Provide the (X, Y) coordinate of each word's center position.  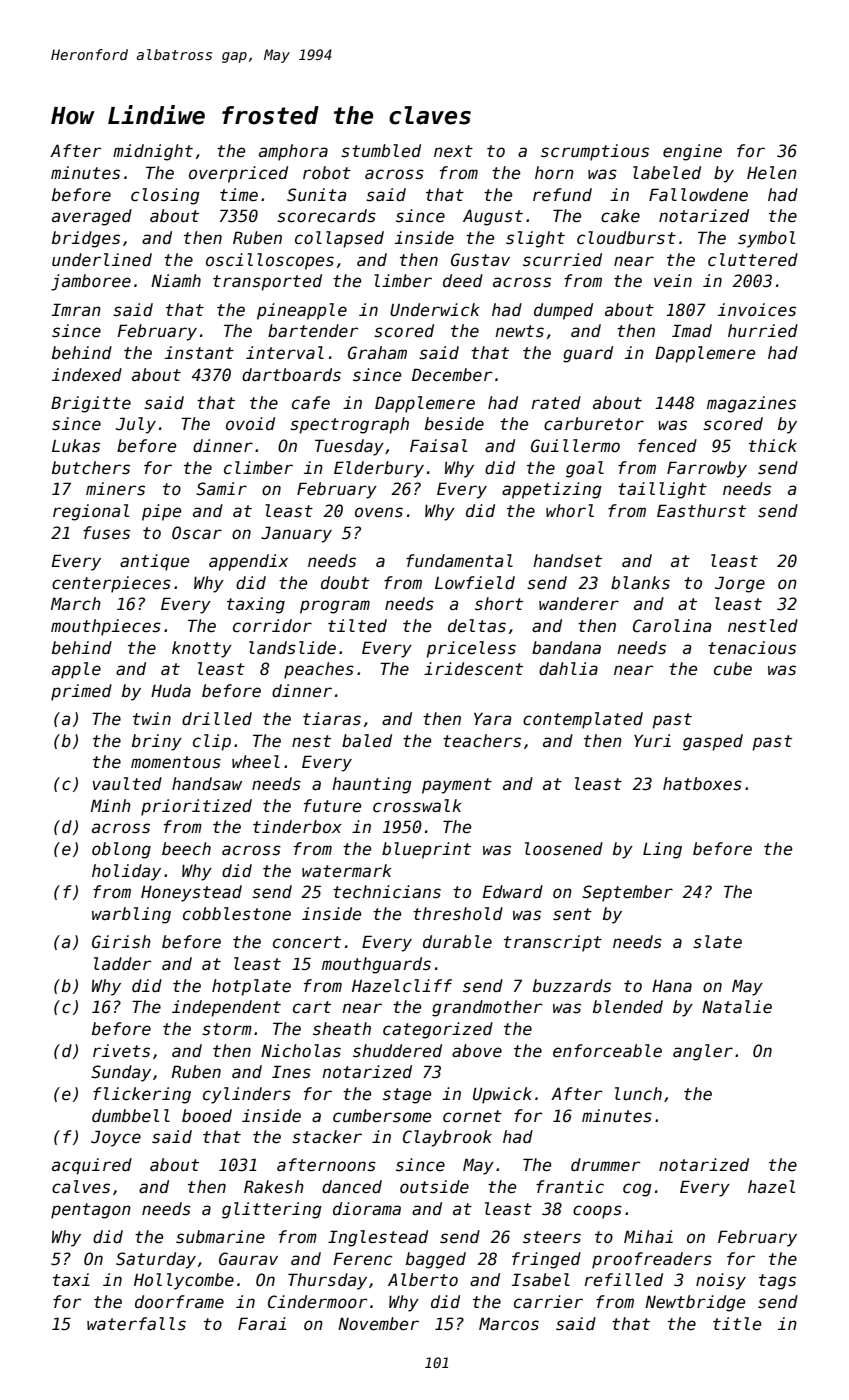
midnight (153, 152)
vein (673, 280)
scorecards (326, 216)
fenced (667, 446)
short (499, 604)
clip (212, 742)
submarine (220, 1237)
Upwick (502, 1095)
